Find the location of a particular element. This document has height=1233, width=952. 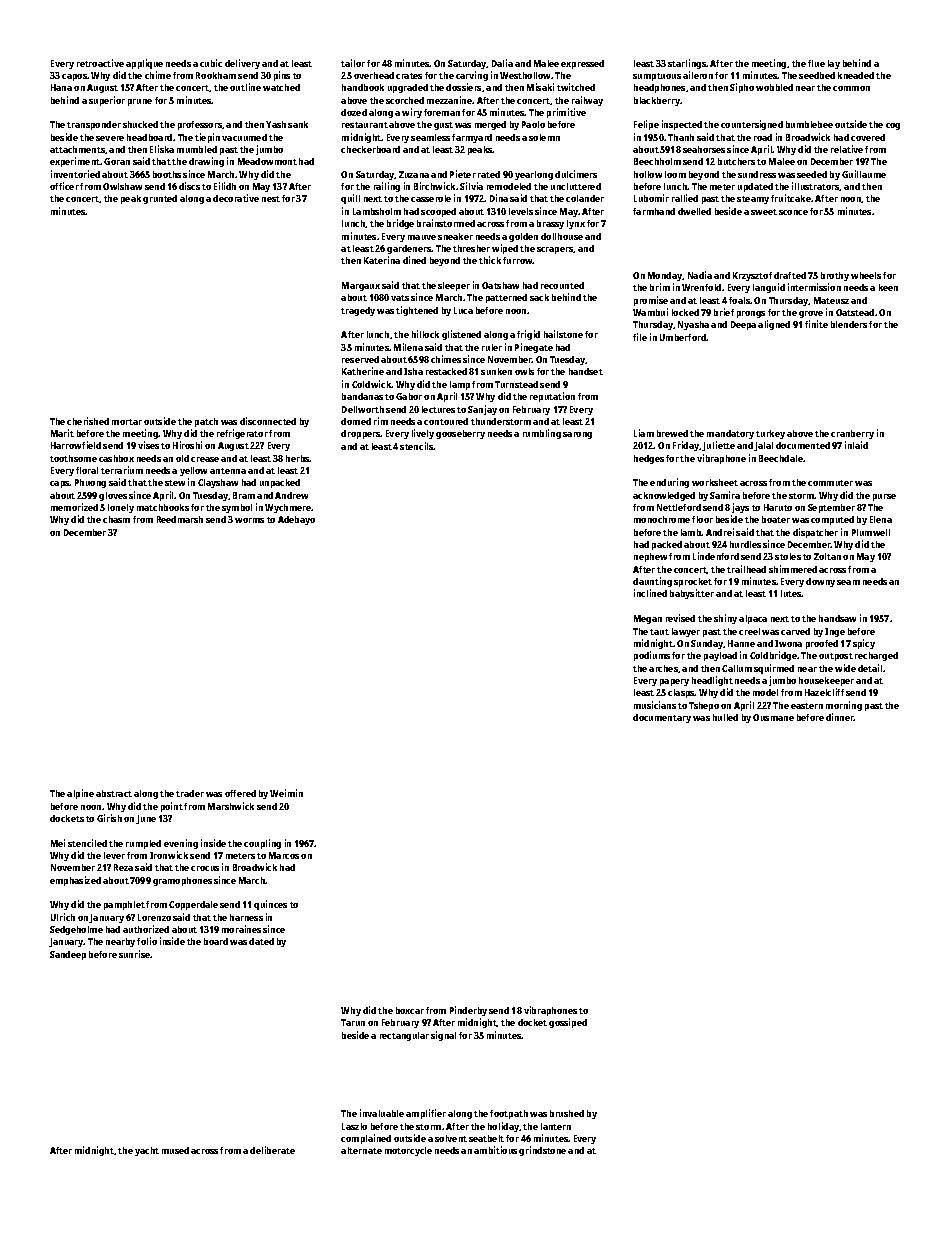

brushed is located at coordinates (567, 1113).
